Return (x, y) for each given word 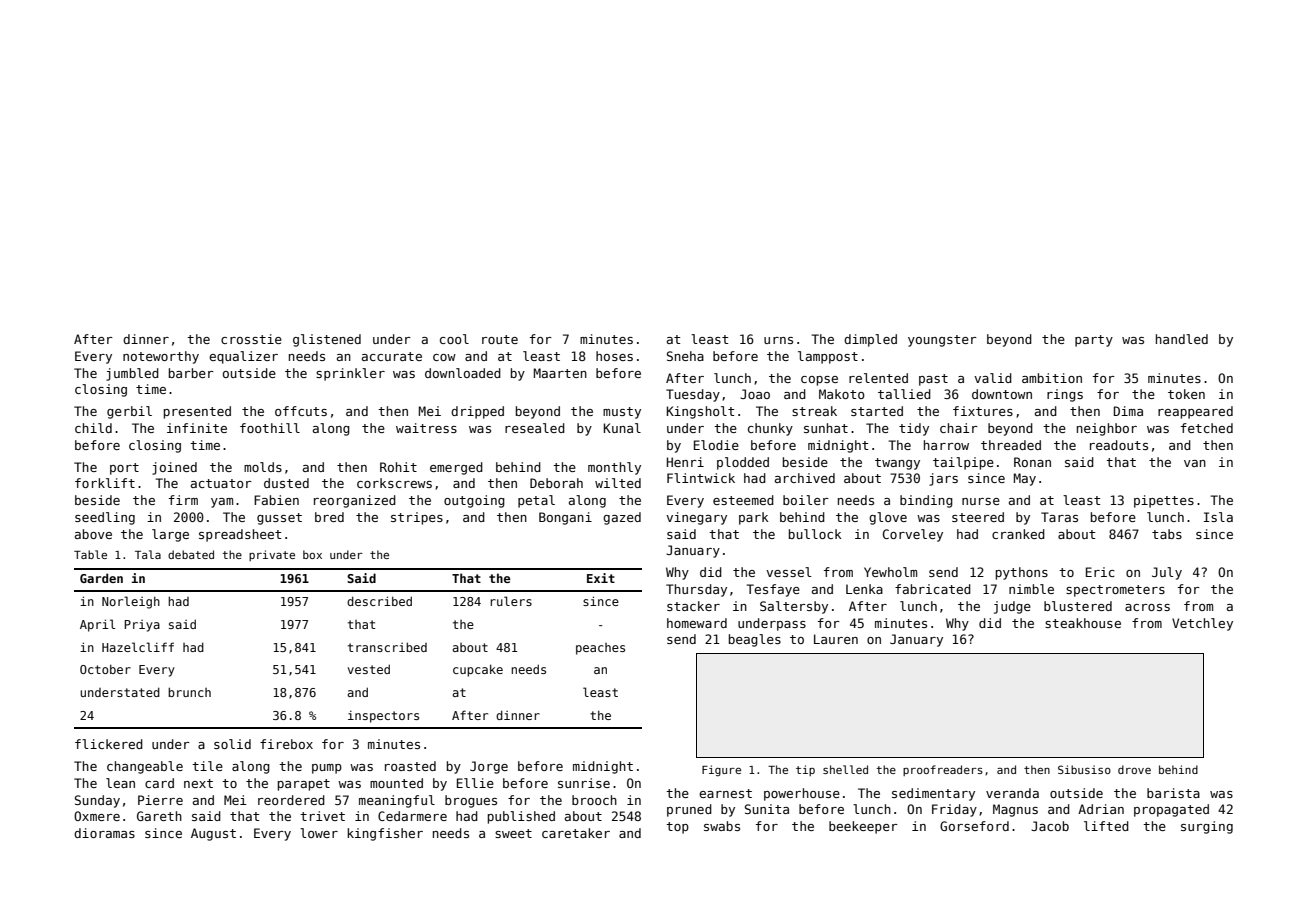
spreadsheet (240, 535)
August (213, 834)
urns (778, 340)
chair (959, 428)
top (677, 828)
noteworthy (161, 357)
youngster (942, 341)
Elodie (716, 445)
